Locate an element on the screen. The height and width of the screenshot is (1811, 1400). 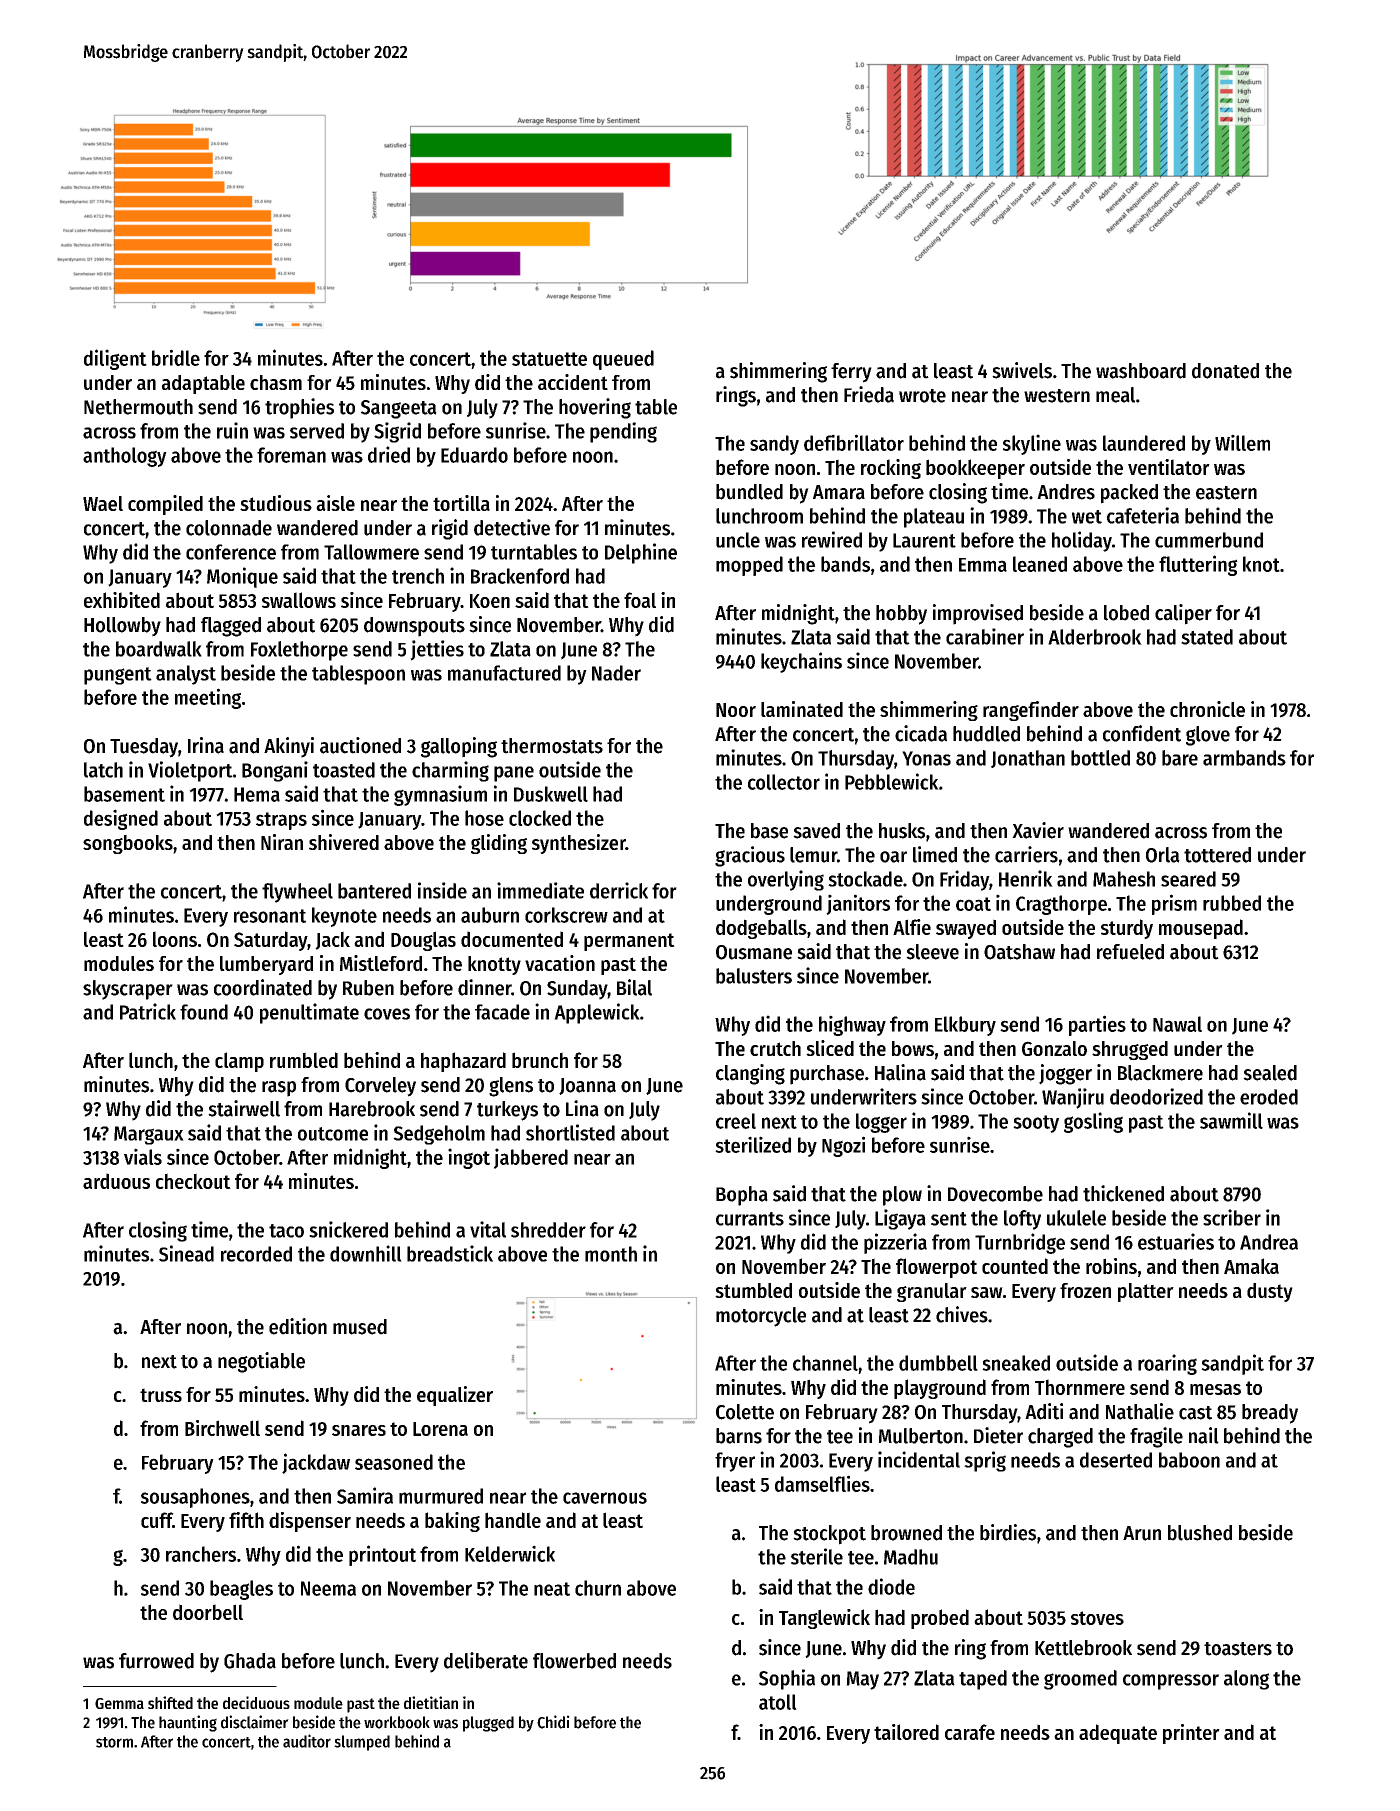
snickered is located at coordinates (348, 1229).
